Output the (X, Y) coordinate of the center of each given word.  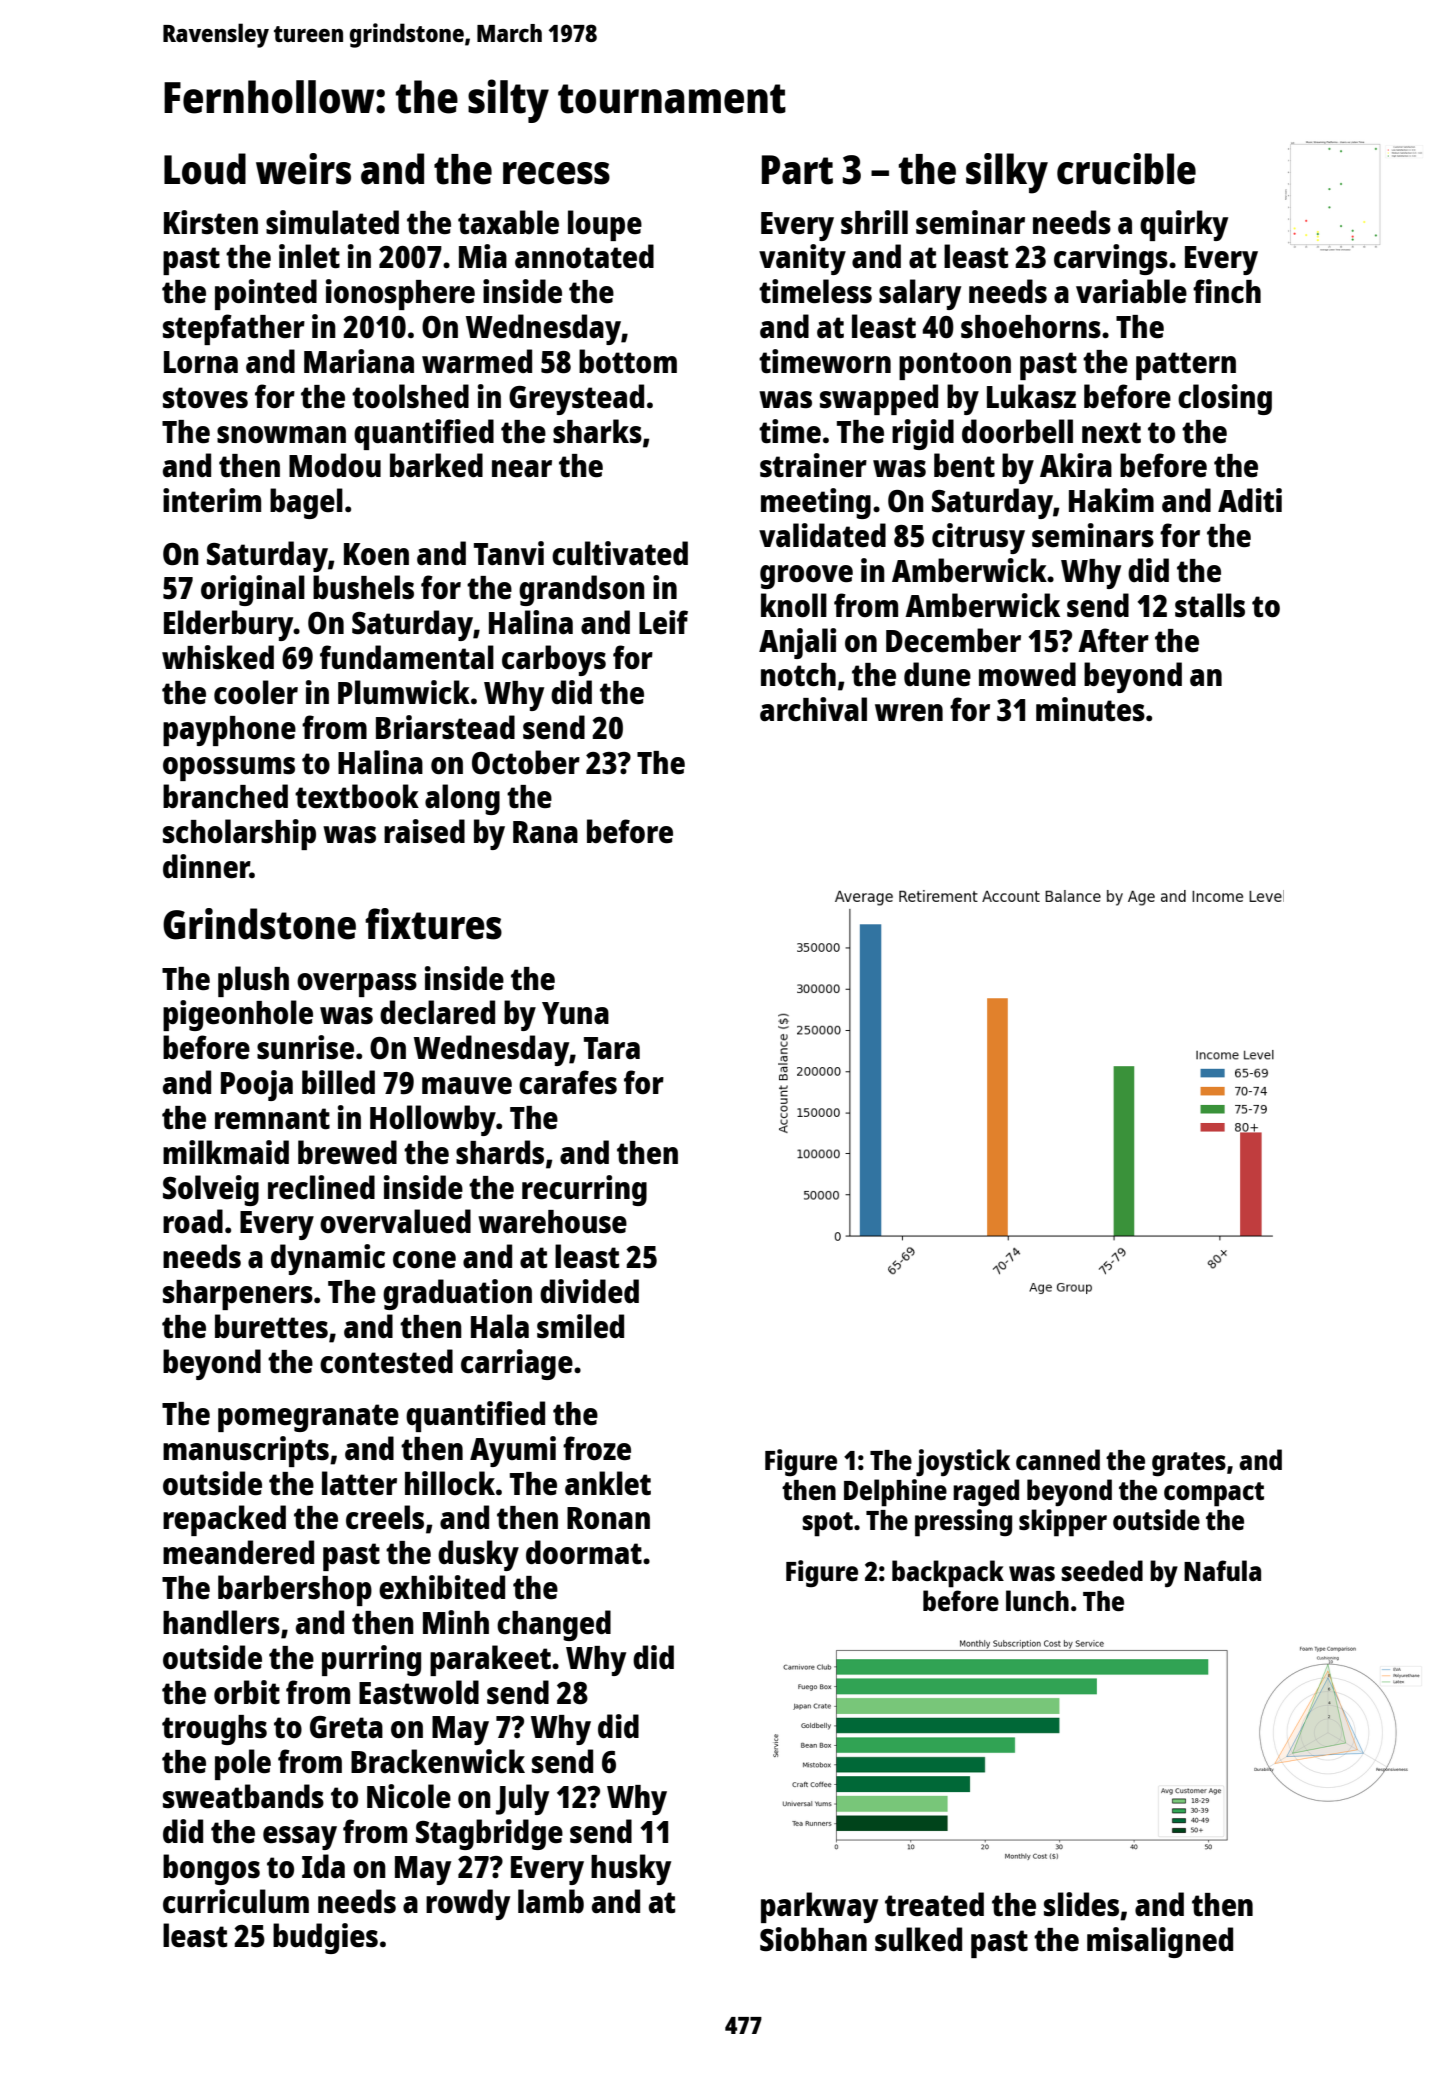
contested (386, 1361)
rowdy (468, 1904)
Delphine (895, 1493)
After (1113, 640)
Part (797, 170)
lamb (551, 1901)
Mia (483, 256)
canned (1058, 1459)
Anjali (797, 643)
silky (1007, 173)
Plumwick (404, 692)
